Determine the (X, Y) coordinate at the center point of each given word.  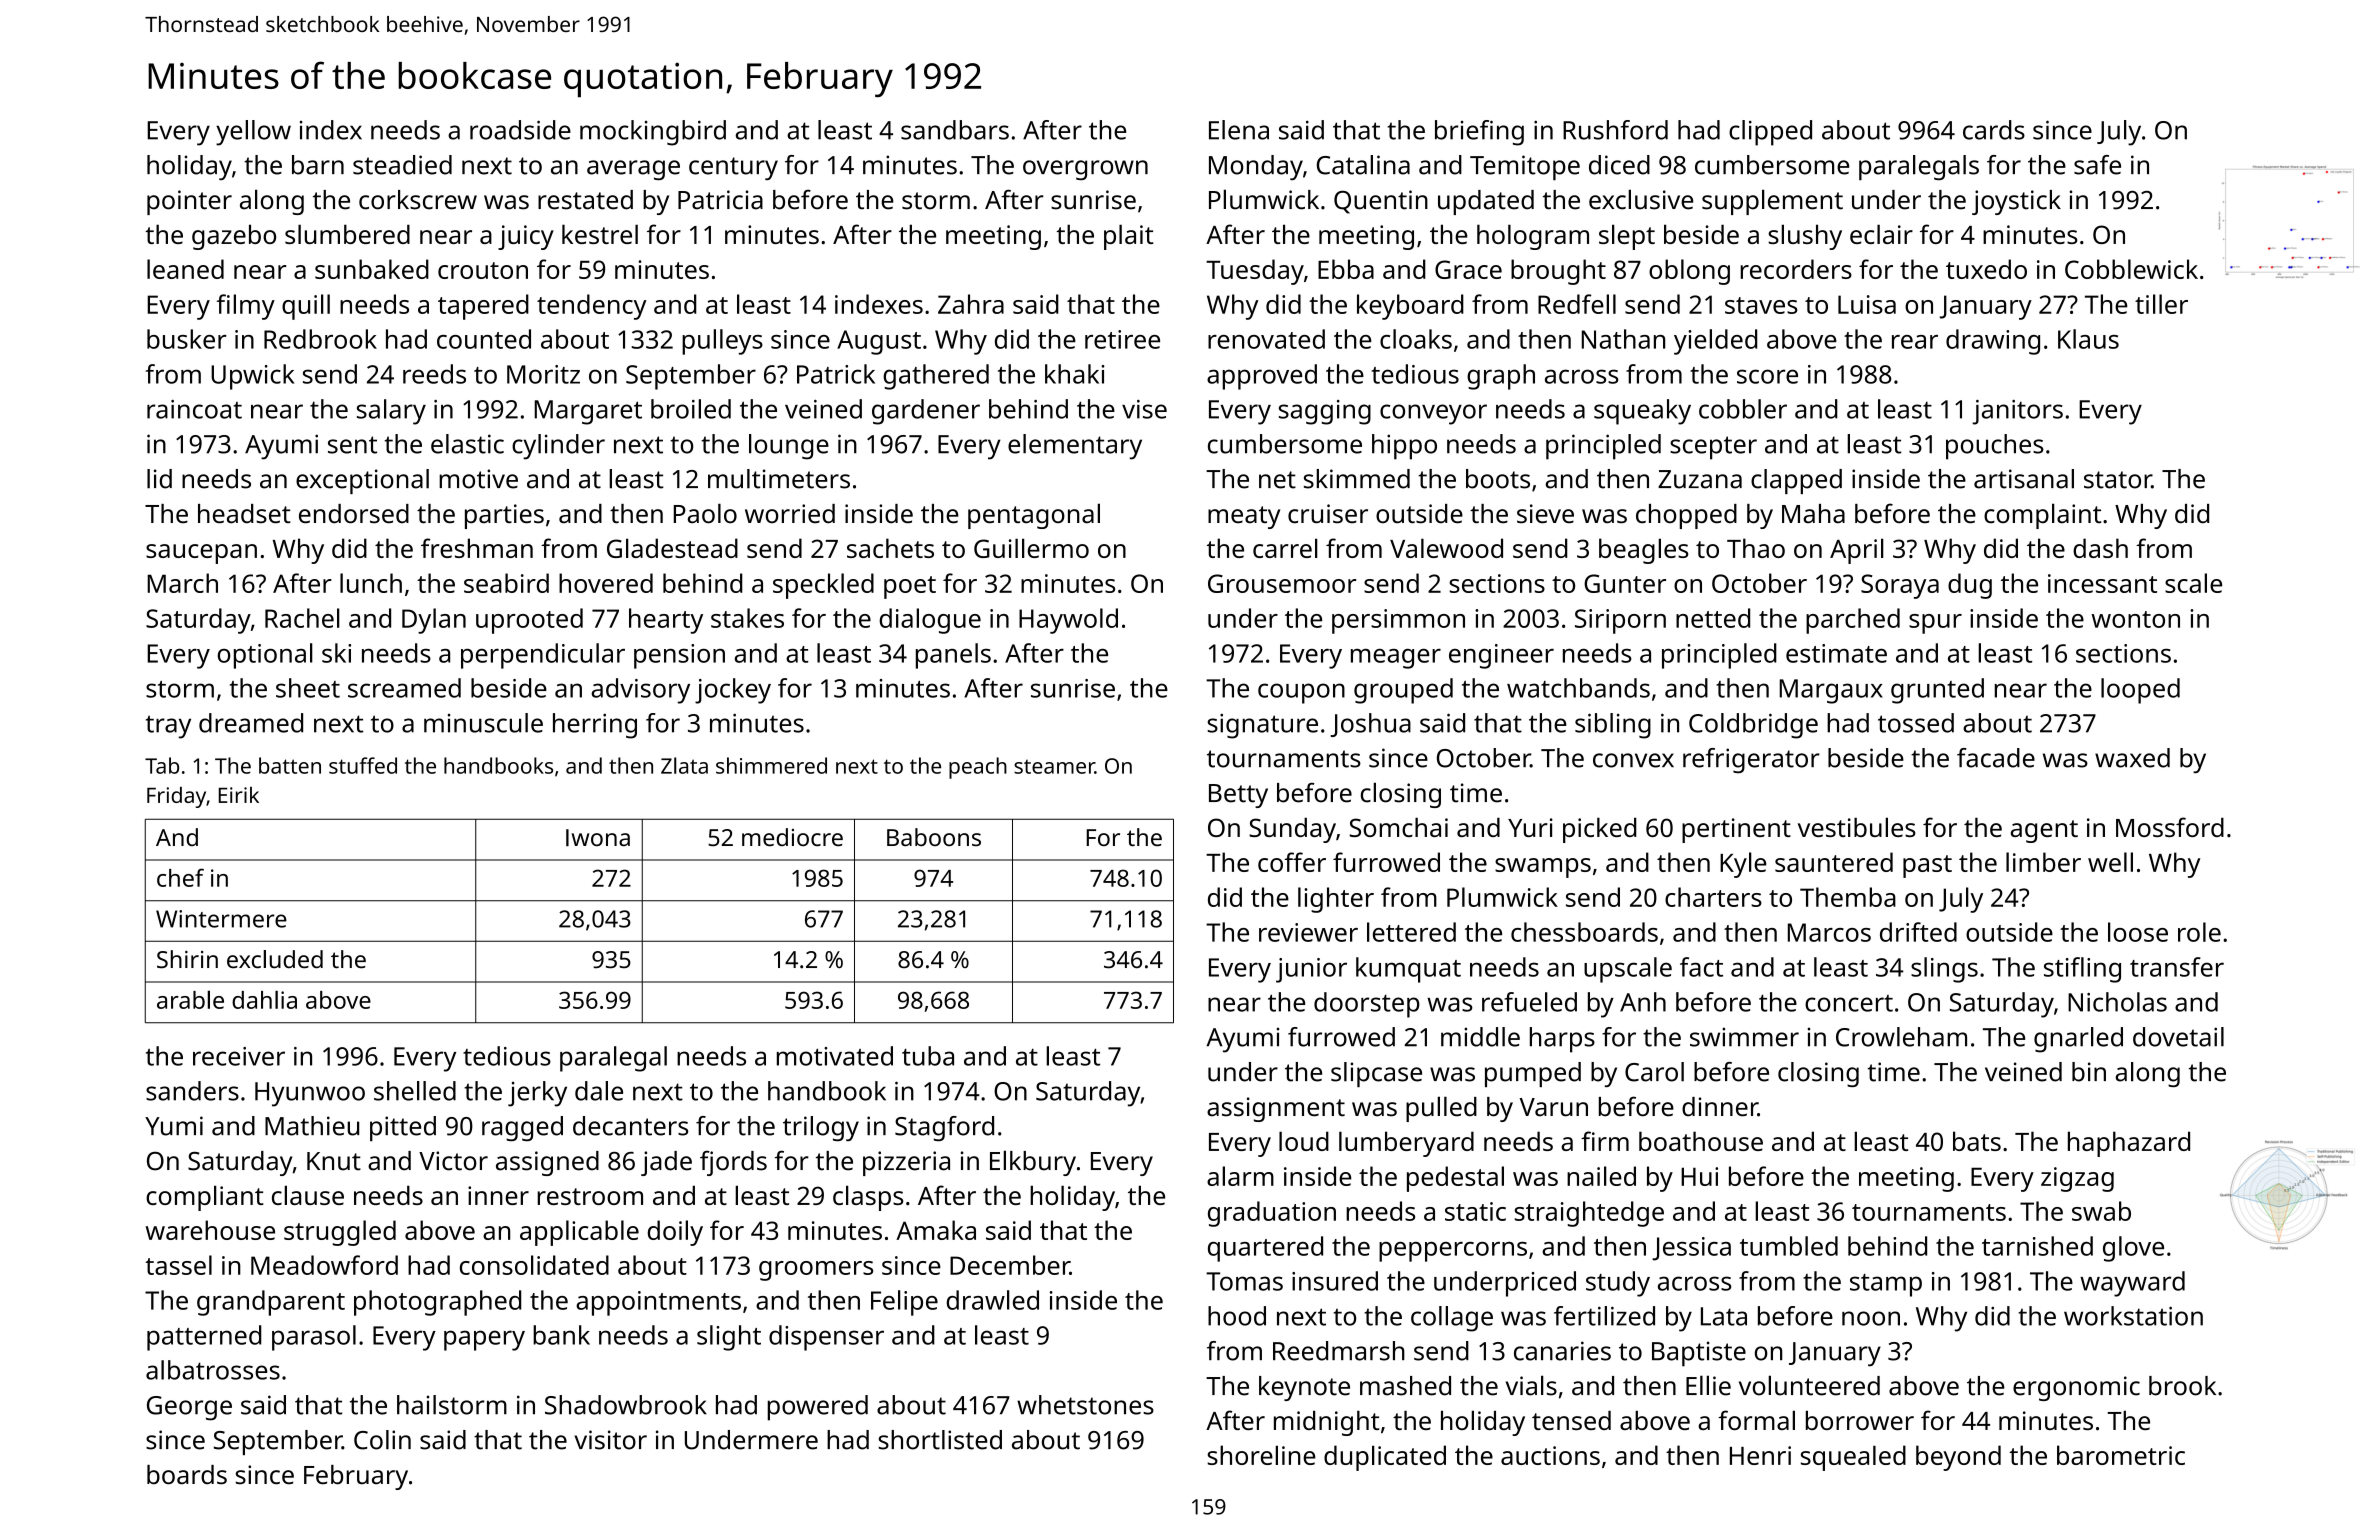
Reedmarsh (1339, 1351)
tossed (1916, 723)
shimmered (771, 765)
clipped (1770, 133)
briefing (1479, 133)
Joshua (1370, 725)
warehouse (210, 1230)
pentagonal (1034, 516)
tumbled (1789, 1246)
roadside (520, 130)
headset (244, 514)
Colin (382, 1440)
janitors (2017, 412)
